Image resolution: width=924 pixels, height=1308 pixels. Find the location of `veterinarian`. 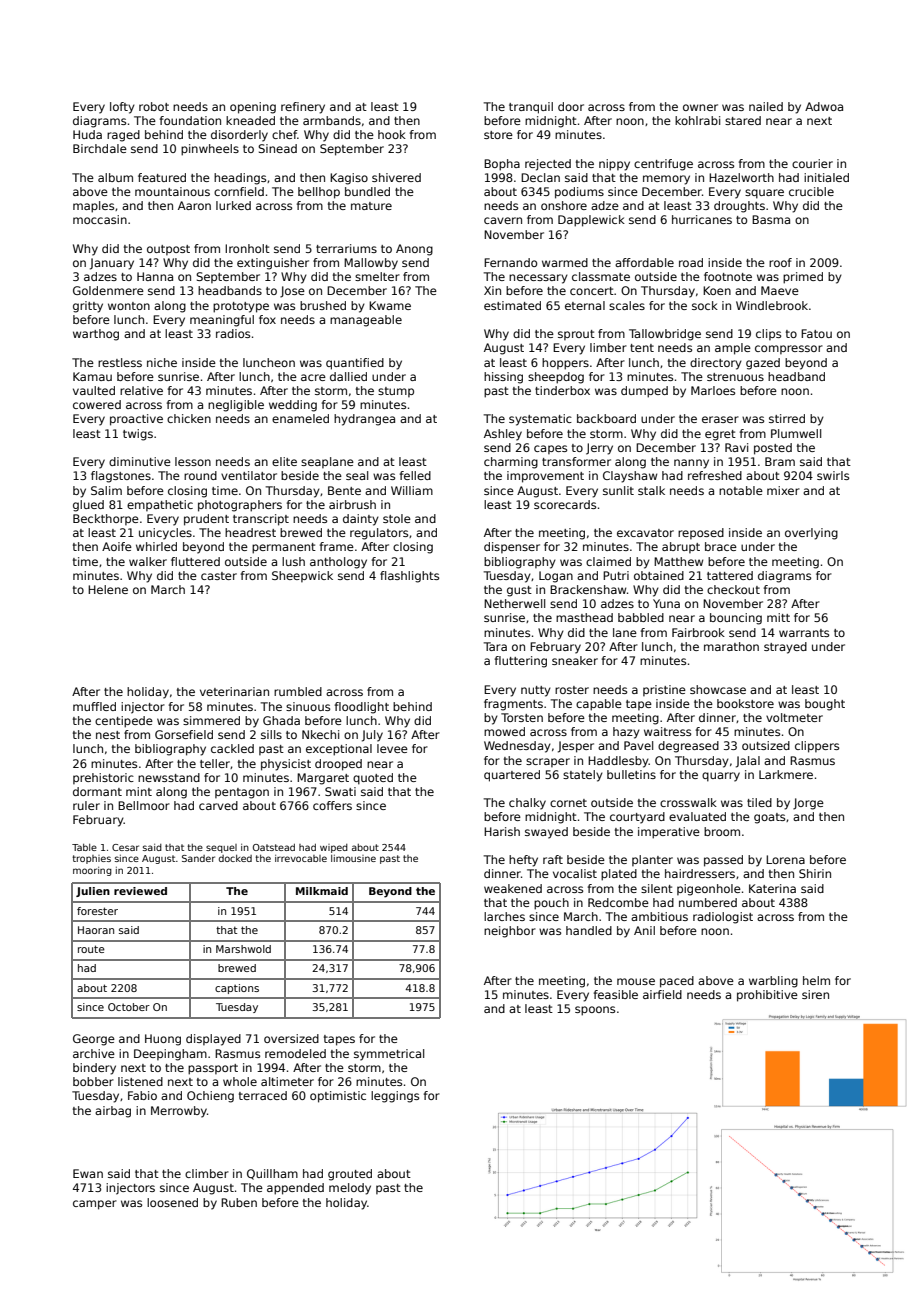

veterinarian is located at coordinates (234, 691).
